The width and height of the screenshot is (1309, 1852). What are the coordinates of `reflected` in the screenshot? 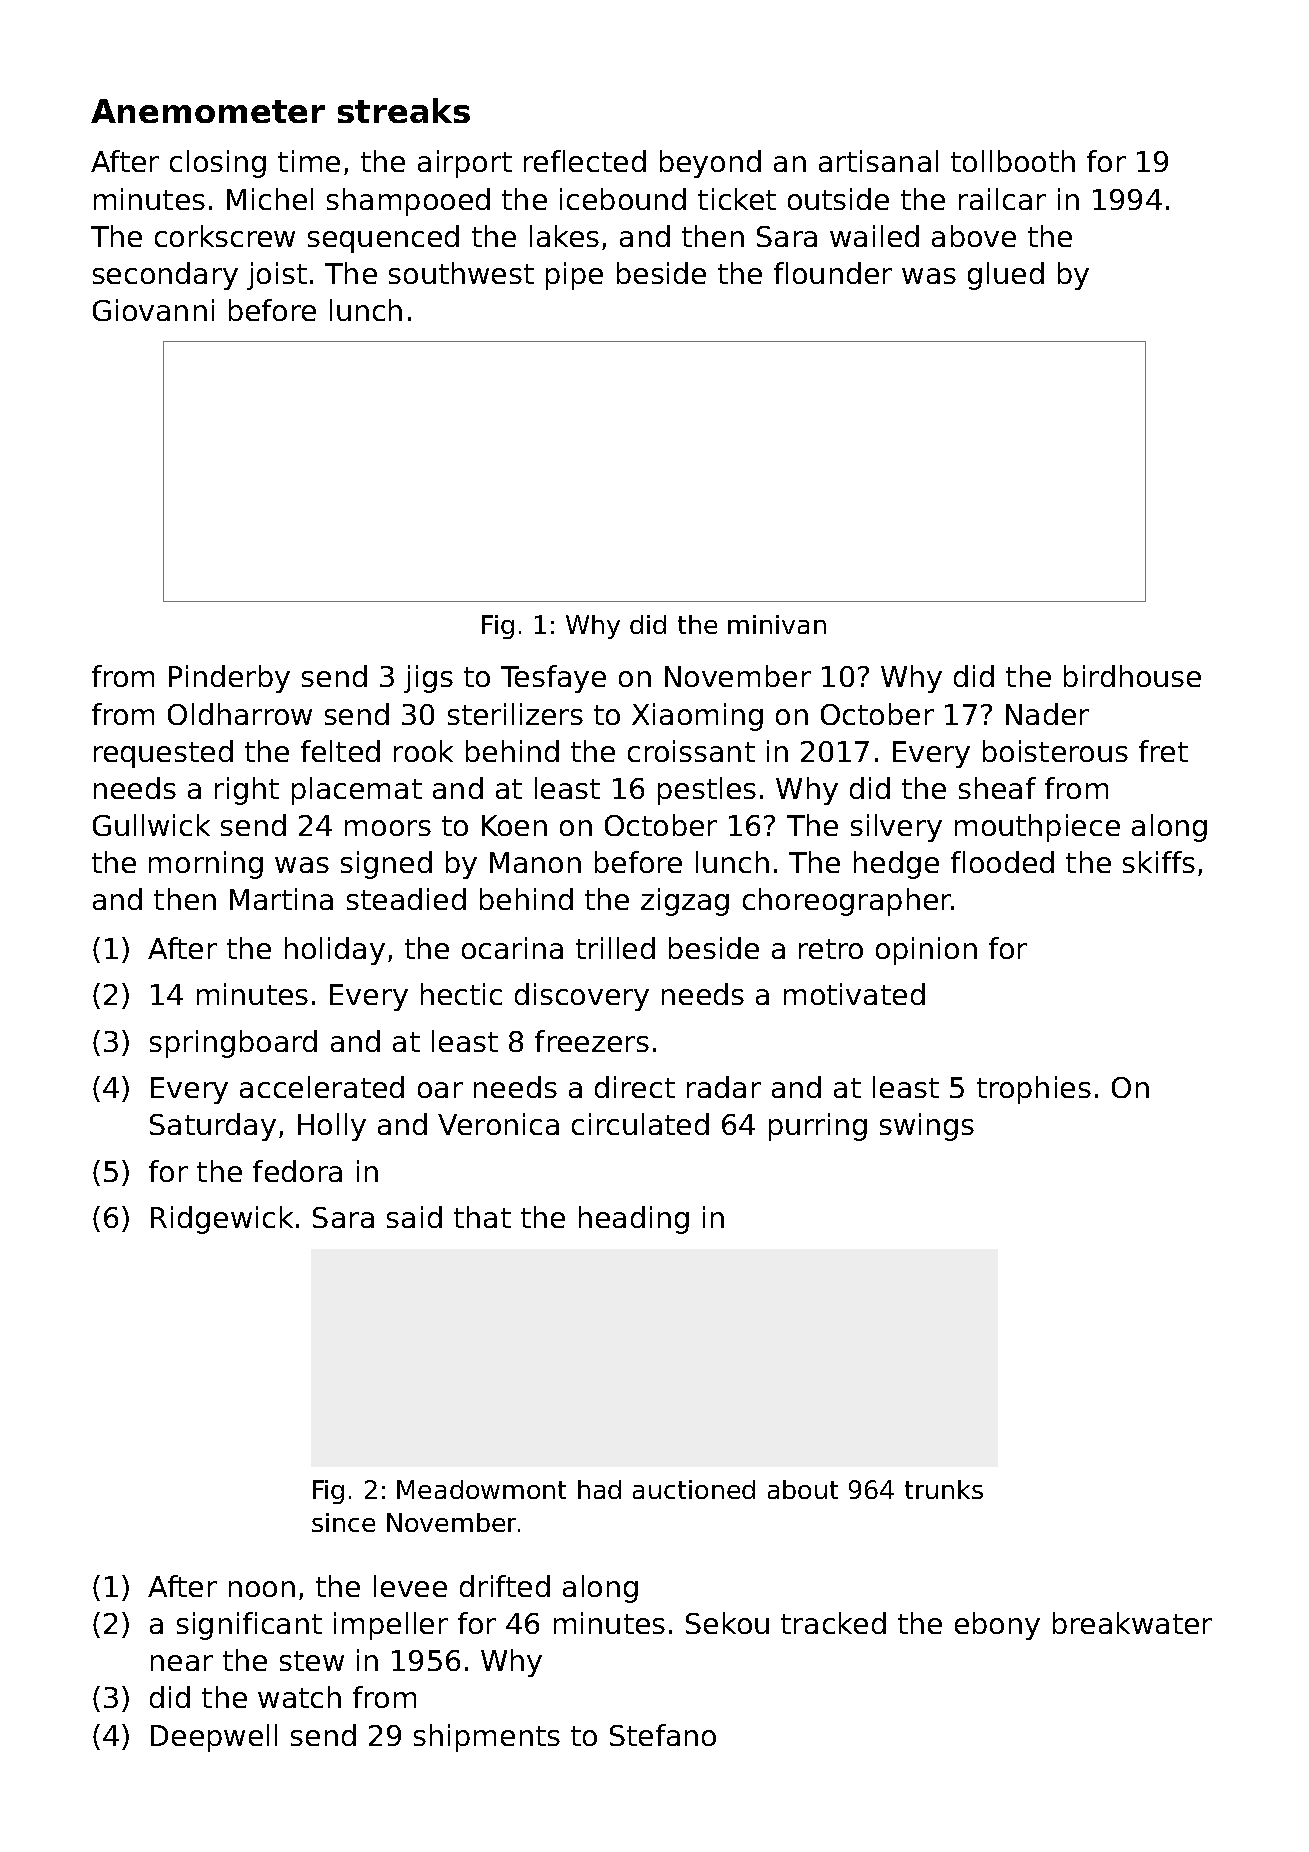 It's located at (585, 161).
